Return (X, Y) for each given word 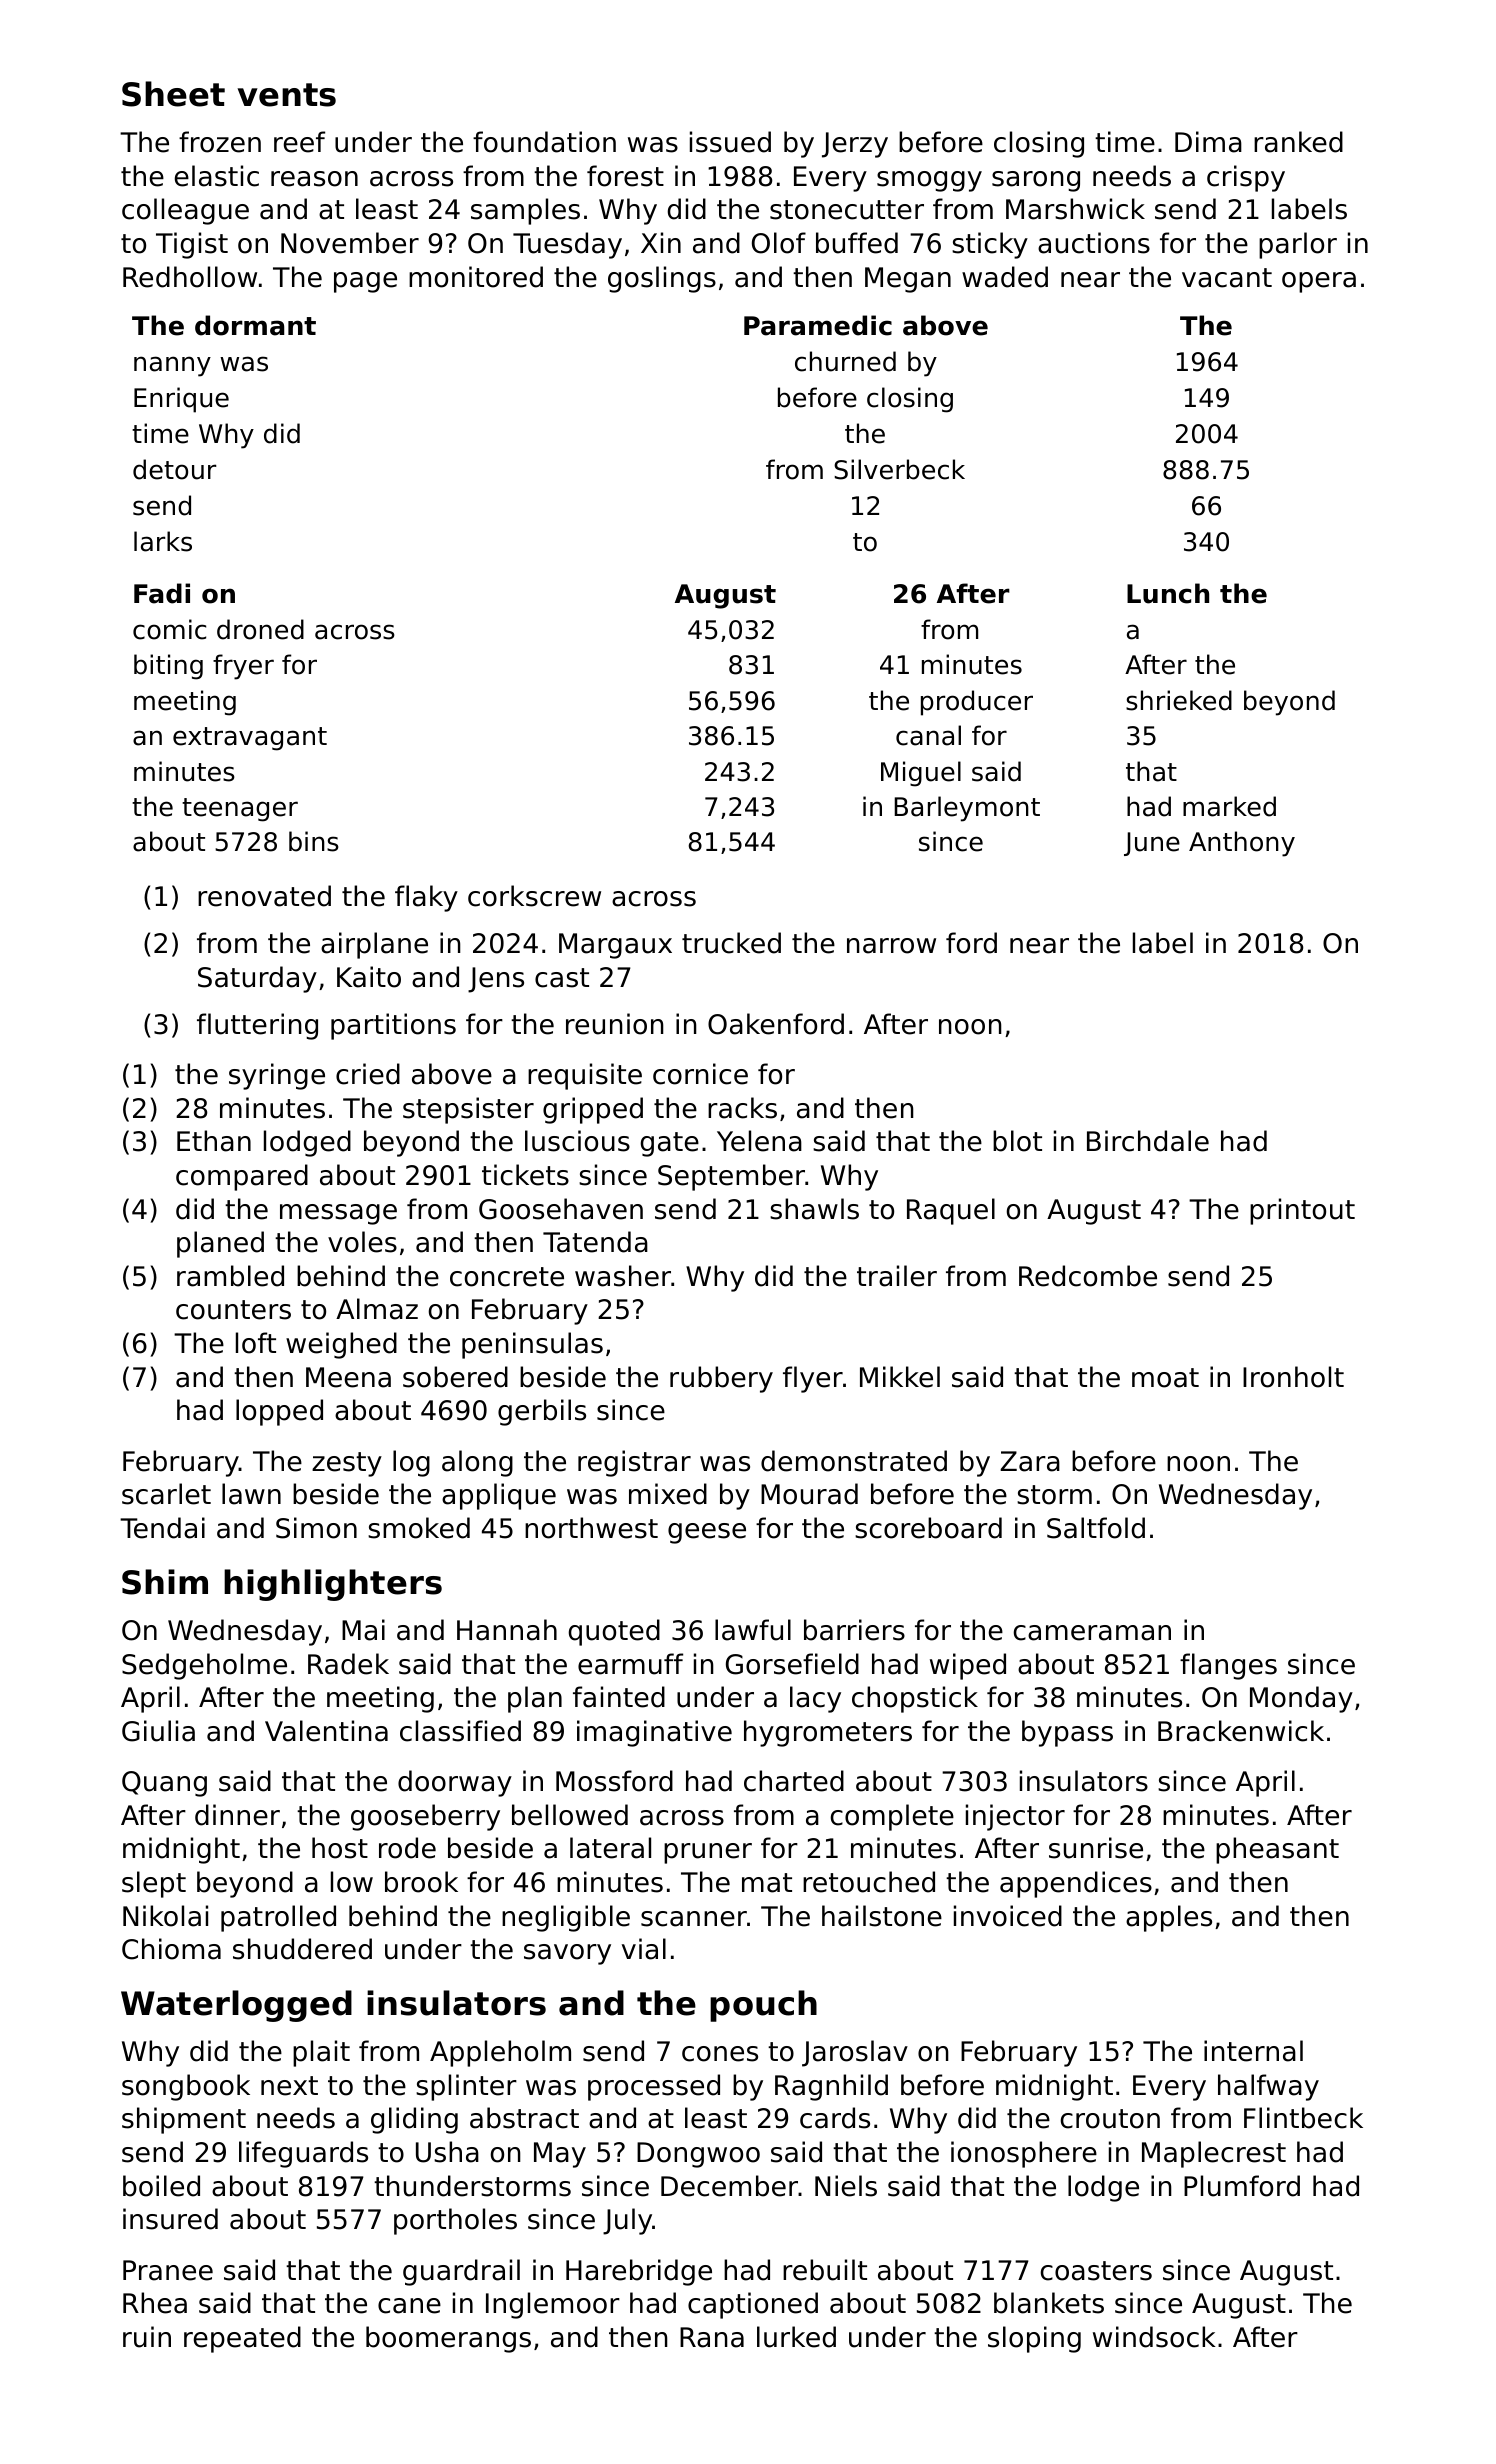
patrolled (278, 1918)
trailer (897, 1276)
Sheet (173, 94)
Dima (1208, 142)
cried (368, 1074)
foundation (544, 142)
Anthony (1242, 844)
